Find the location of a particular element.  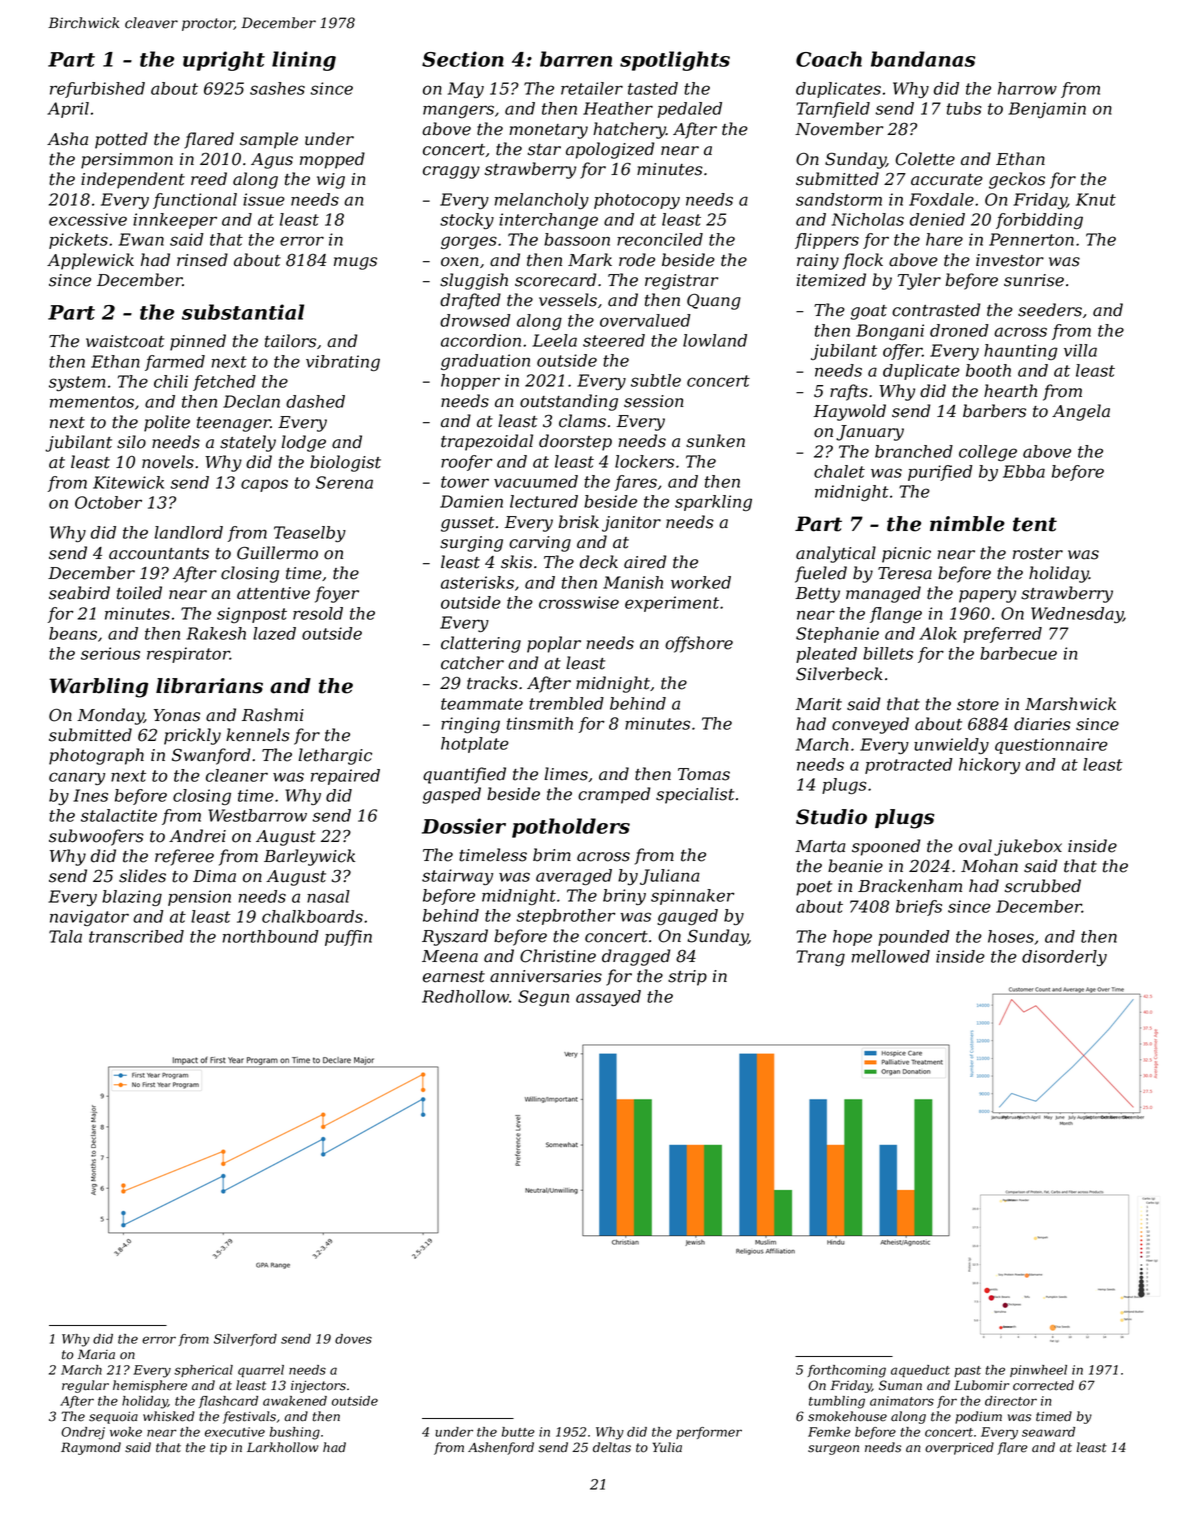

drafted is located at coordinates (470, 301).
